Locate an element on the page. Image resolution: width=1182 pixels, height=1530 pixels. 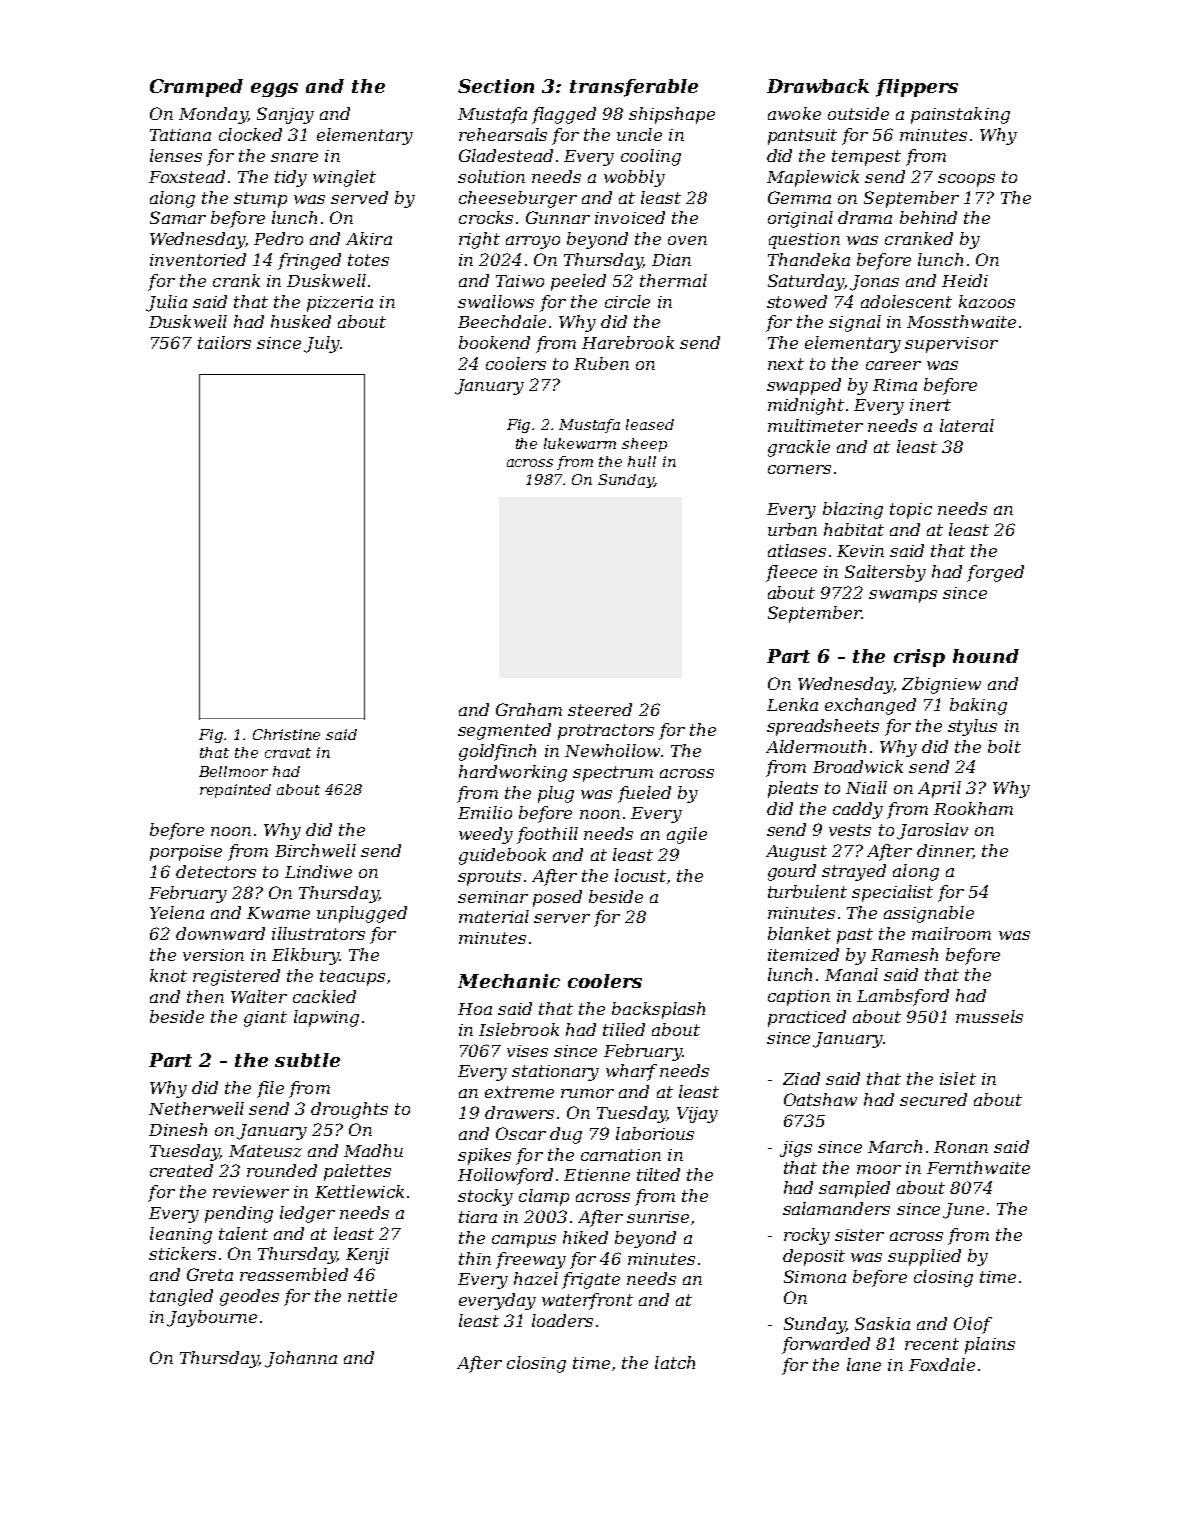
transferable is located at coordinates (634, 88).
